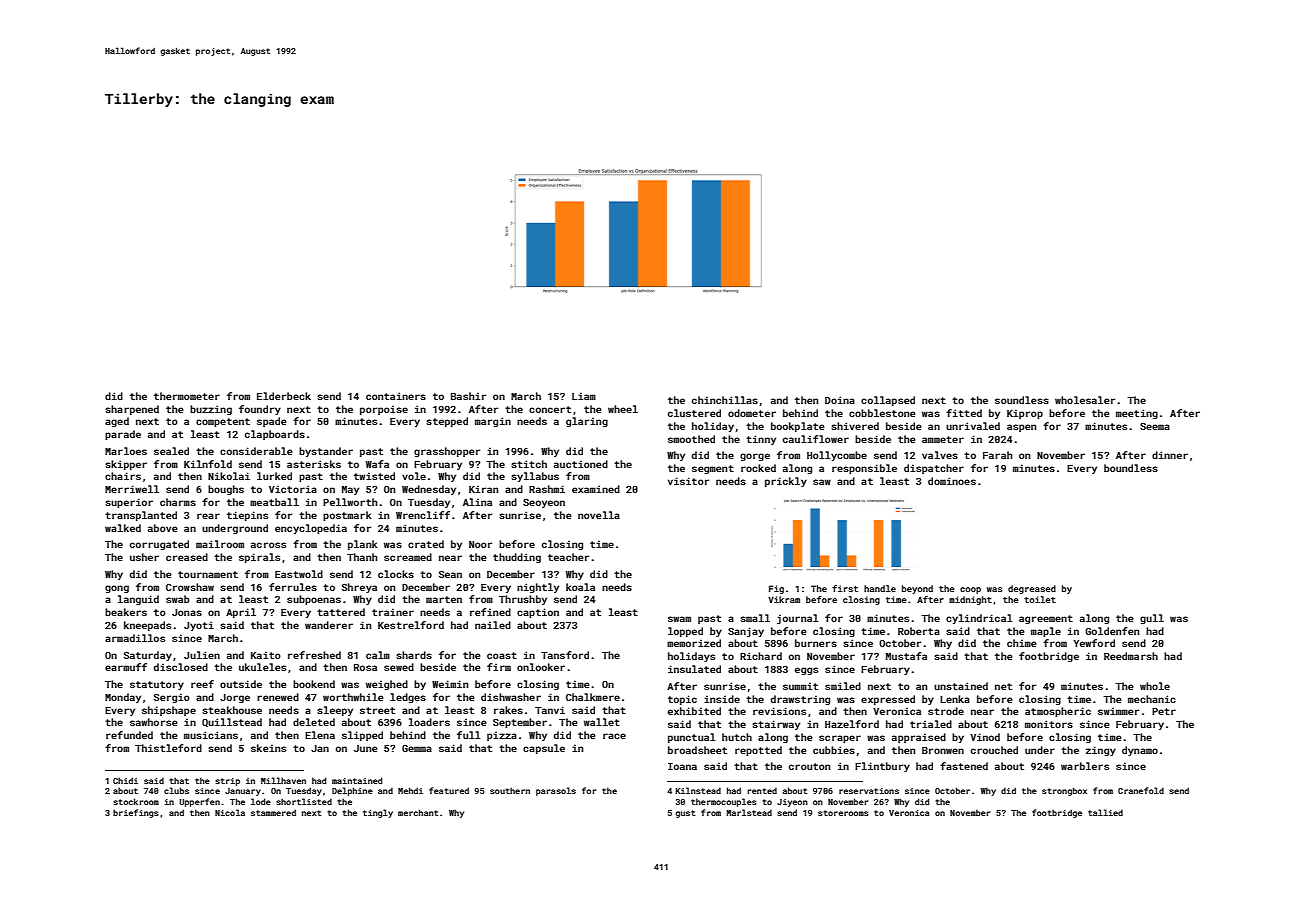 The height and width of the screenshot is (924, 1308). I want to click on beyond, so click(917, 589).
